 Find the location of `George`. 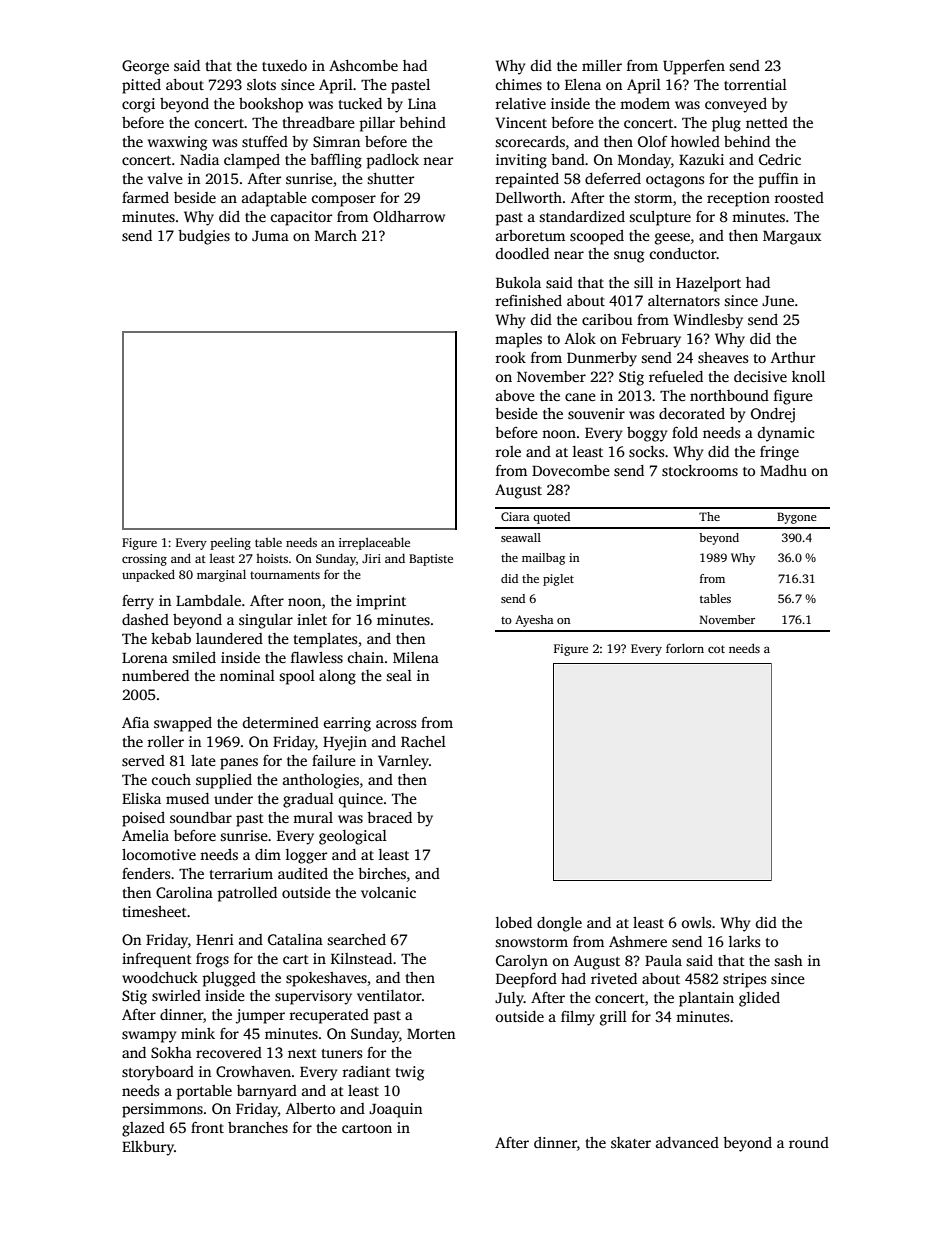

George is located at coordinates (145, 67).
